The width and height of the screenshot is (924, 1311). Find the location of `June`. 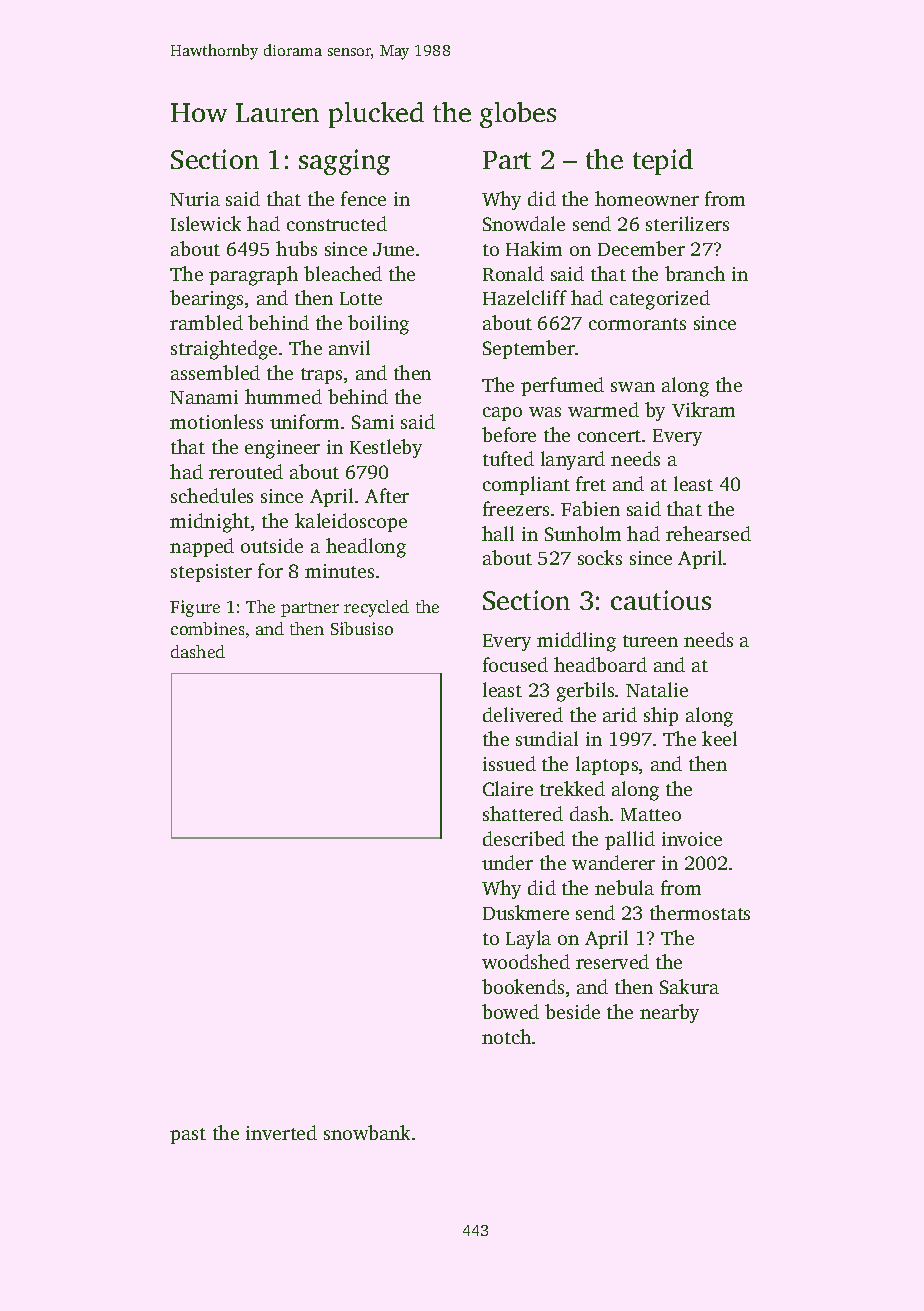

June is located at coordinates (393, 249).
